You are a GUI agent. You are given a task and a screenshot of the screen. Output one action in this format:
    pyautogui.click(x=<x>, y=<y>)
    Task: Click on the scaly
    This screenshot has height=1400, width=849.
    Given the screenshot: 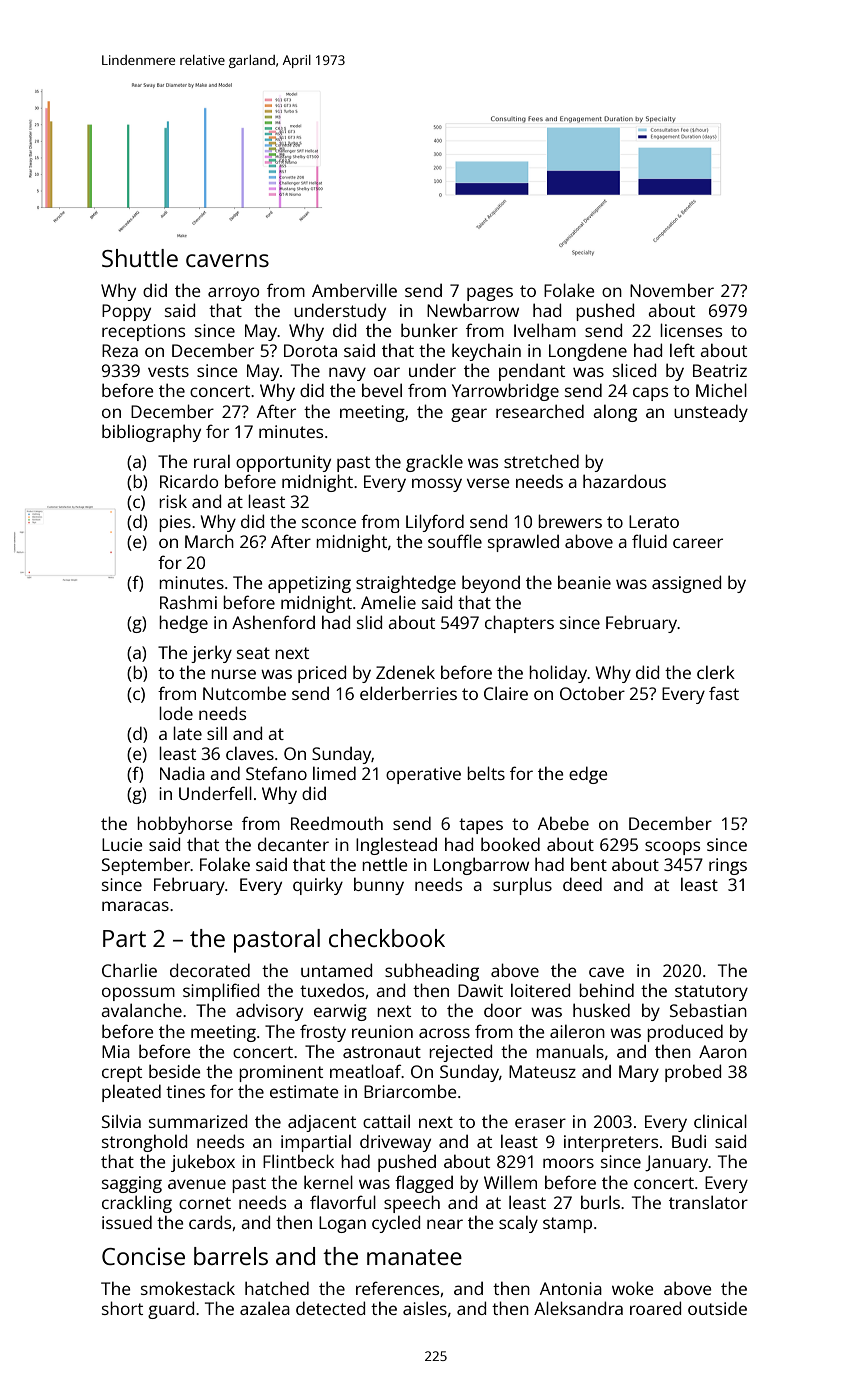 What is the action you would take?
    pyautogui.click(x=518, y=1224)
